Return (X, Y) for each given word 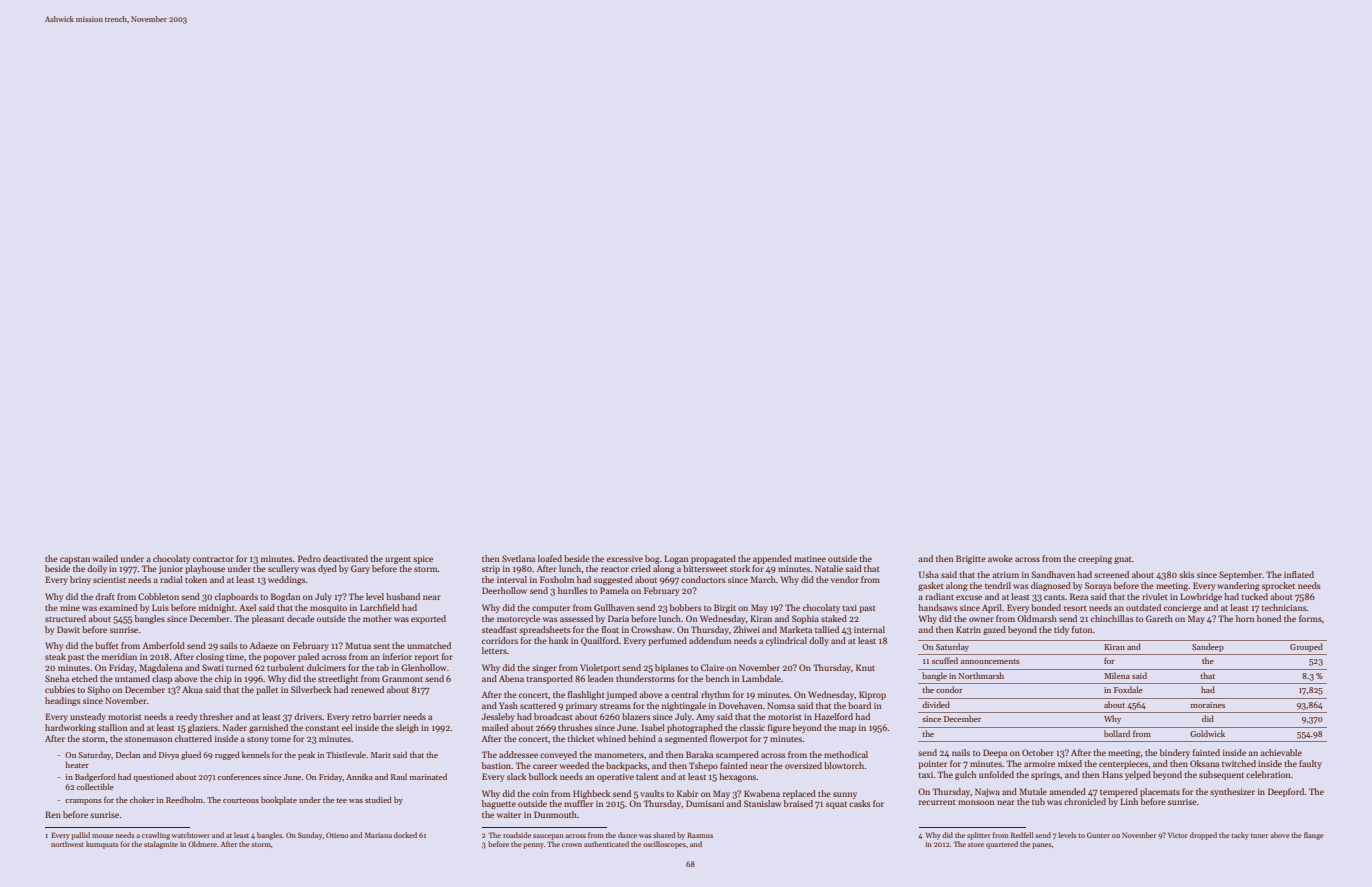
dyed (327, 569)
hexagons (737, 777)
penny (533, 846)
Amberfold (164, 645)
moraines (1208, 705)
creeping (1095, 560)
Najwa (987, 792)
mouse (103, 836)
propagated (713, 559)
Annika (359, 776)
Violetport (600, 668)
